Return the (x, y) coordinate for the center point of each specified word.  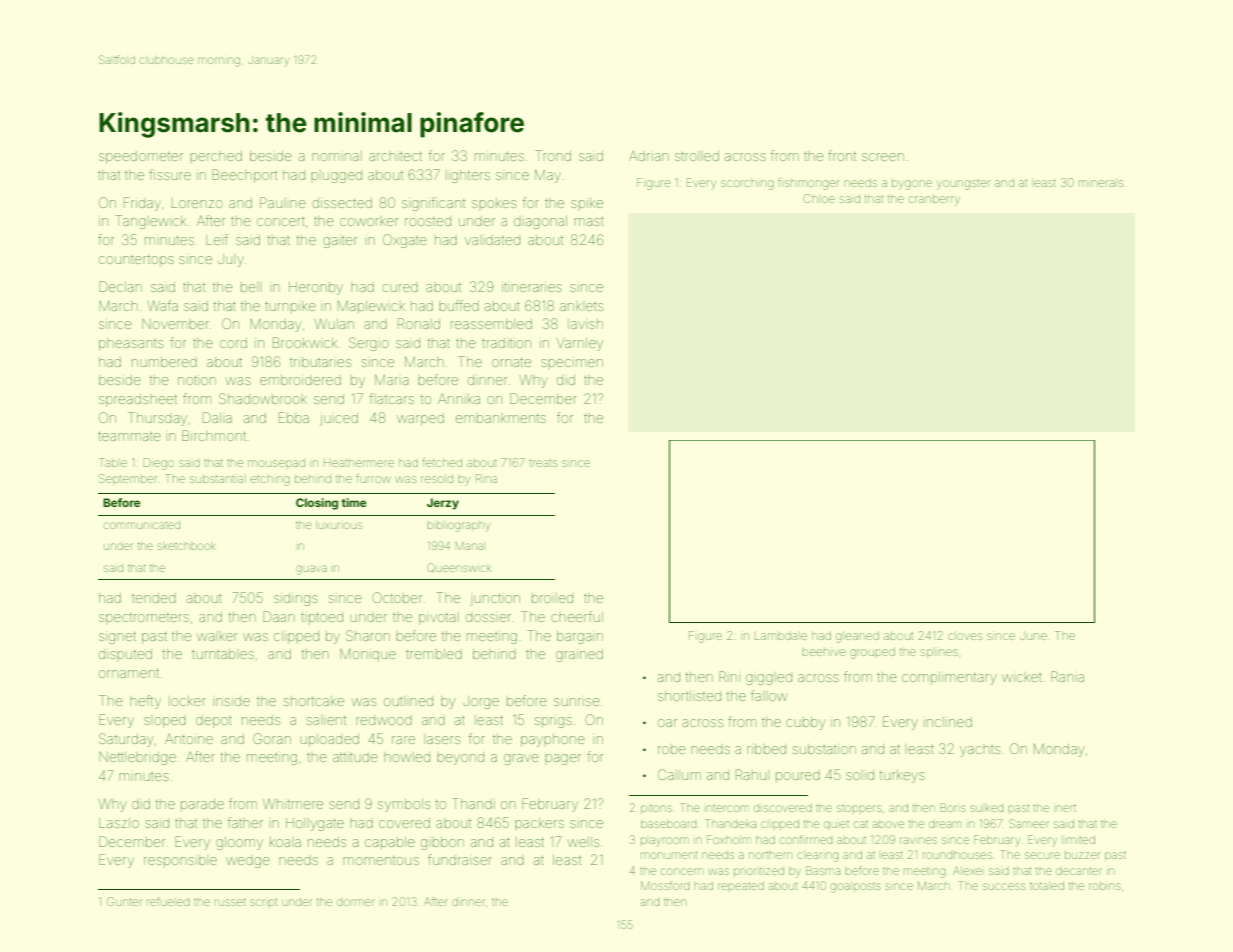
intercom (728, 808)
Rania (1067, 676)
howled (407, 757)
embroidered (300, 380)
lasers (443, 740)
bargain (580, 637)
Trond (553, 155)
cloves (965, 636)
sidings (296, 600)
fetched (442, 462)
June (1033, 636)
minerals (1101, 183)
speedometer (141, 157)
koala (285, 842)
